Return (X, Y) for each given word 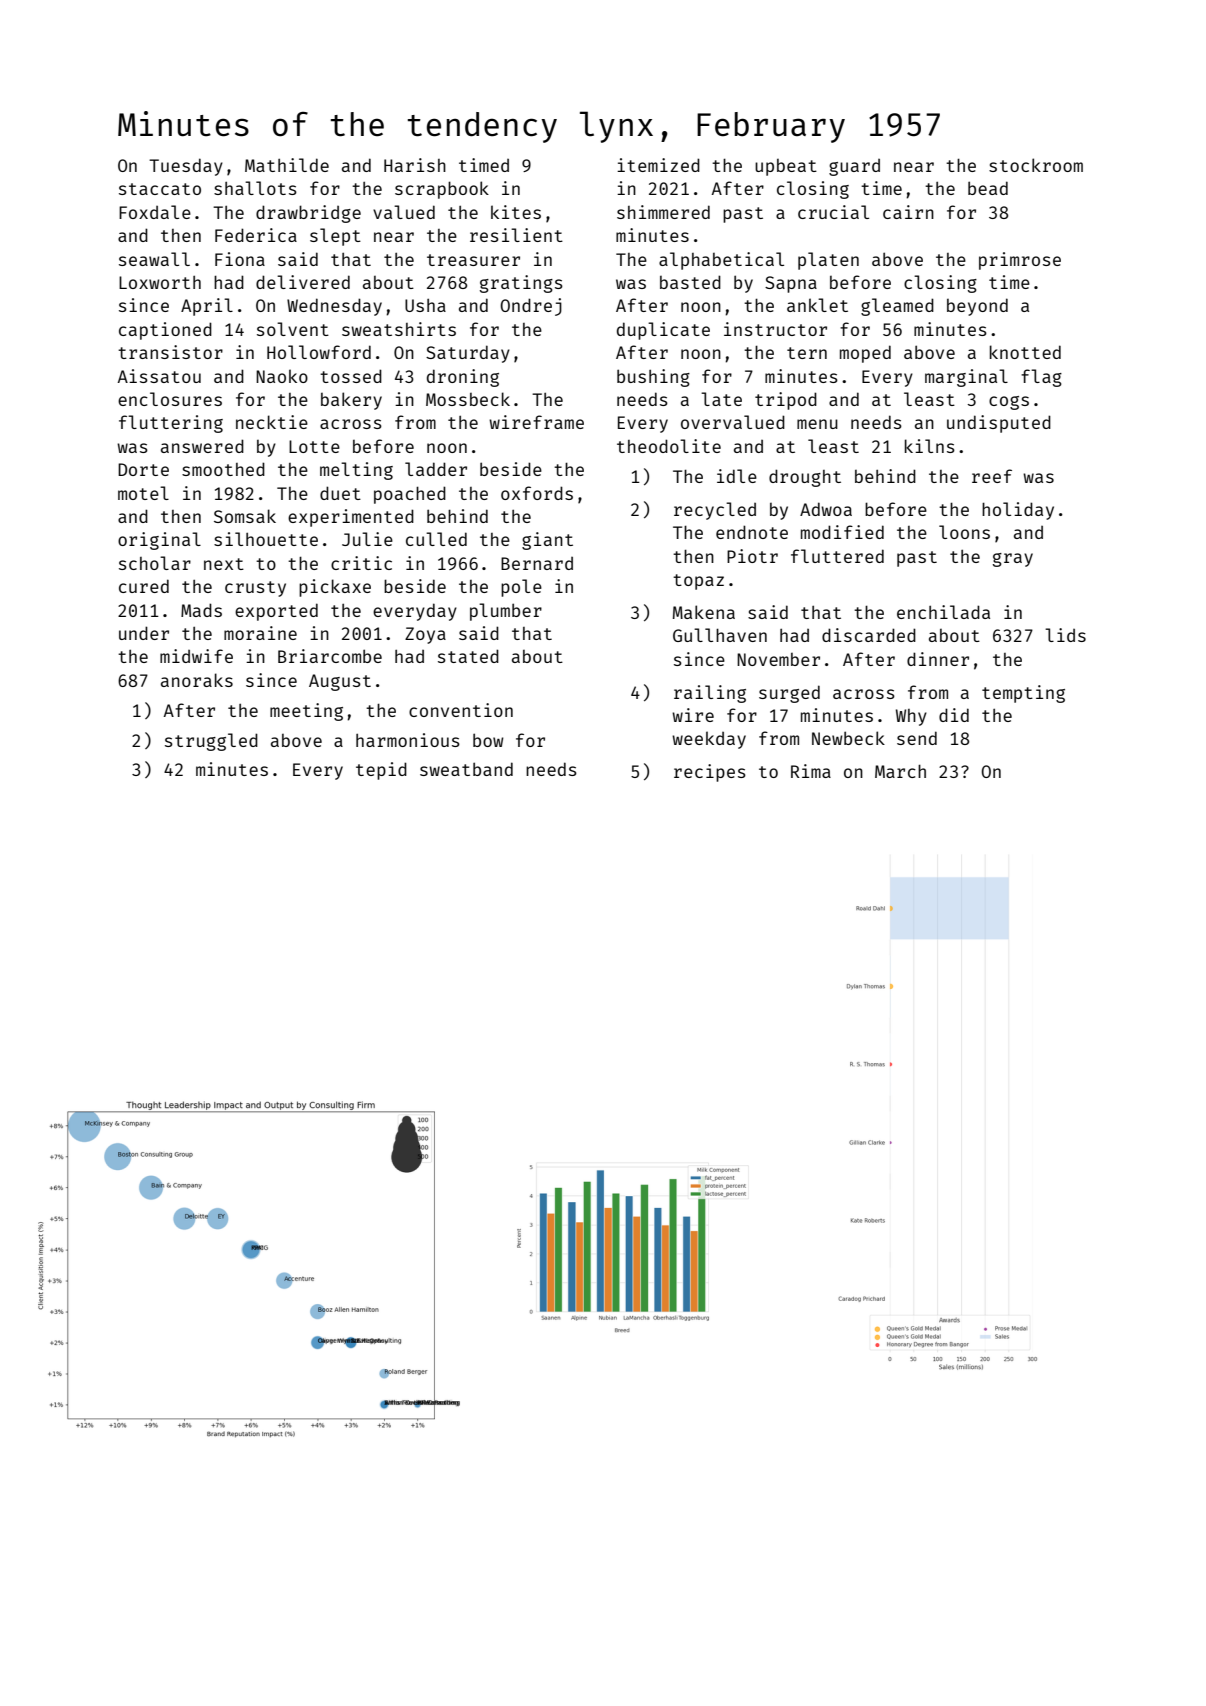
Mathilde (287, 165)
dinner (938, 659)
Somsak (245, 516)
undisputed (999, 424)
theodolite (669, 446)
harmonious (408, 740)
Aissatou (159, 376)
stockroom (1036, 165)
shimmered (663, 212)
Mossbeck (468, 399)
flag (1041, 378)
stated (468, 656)
